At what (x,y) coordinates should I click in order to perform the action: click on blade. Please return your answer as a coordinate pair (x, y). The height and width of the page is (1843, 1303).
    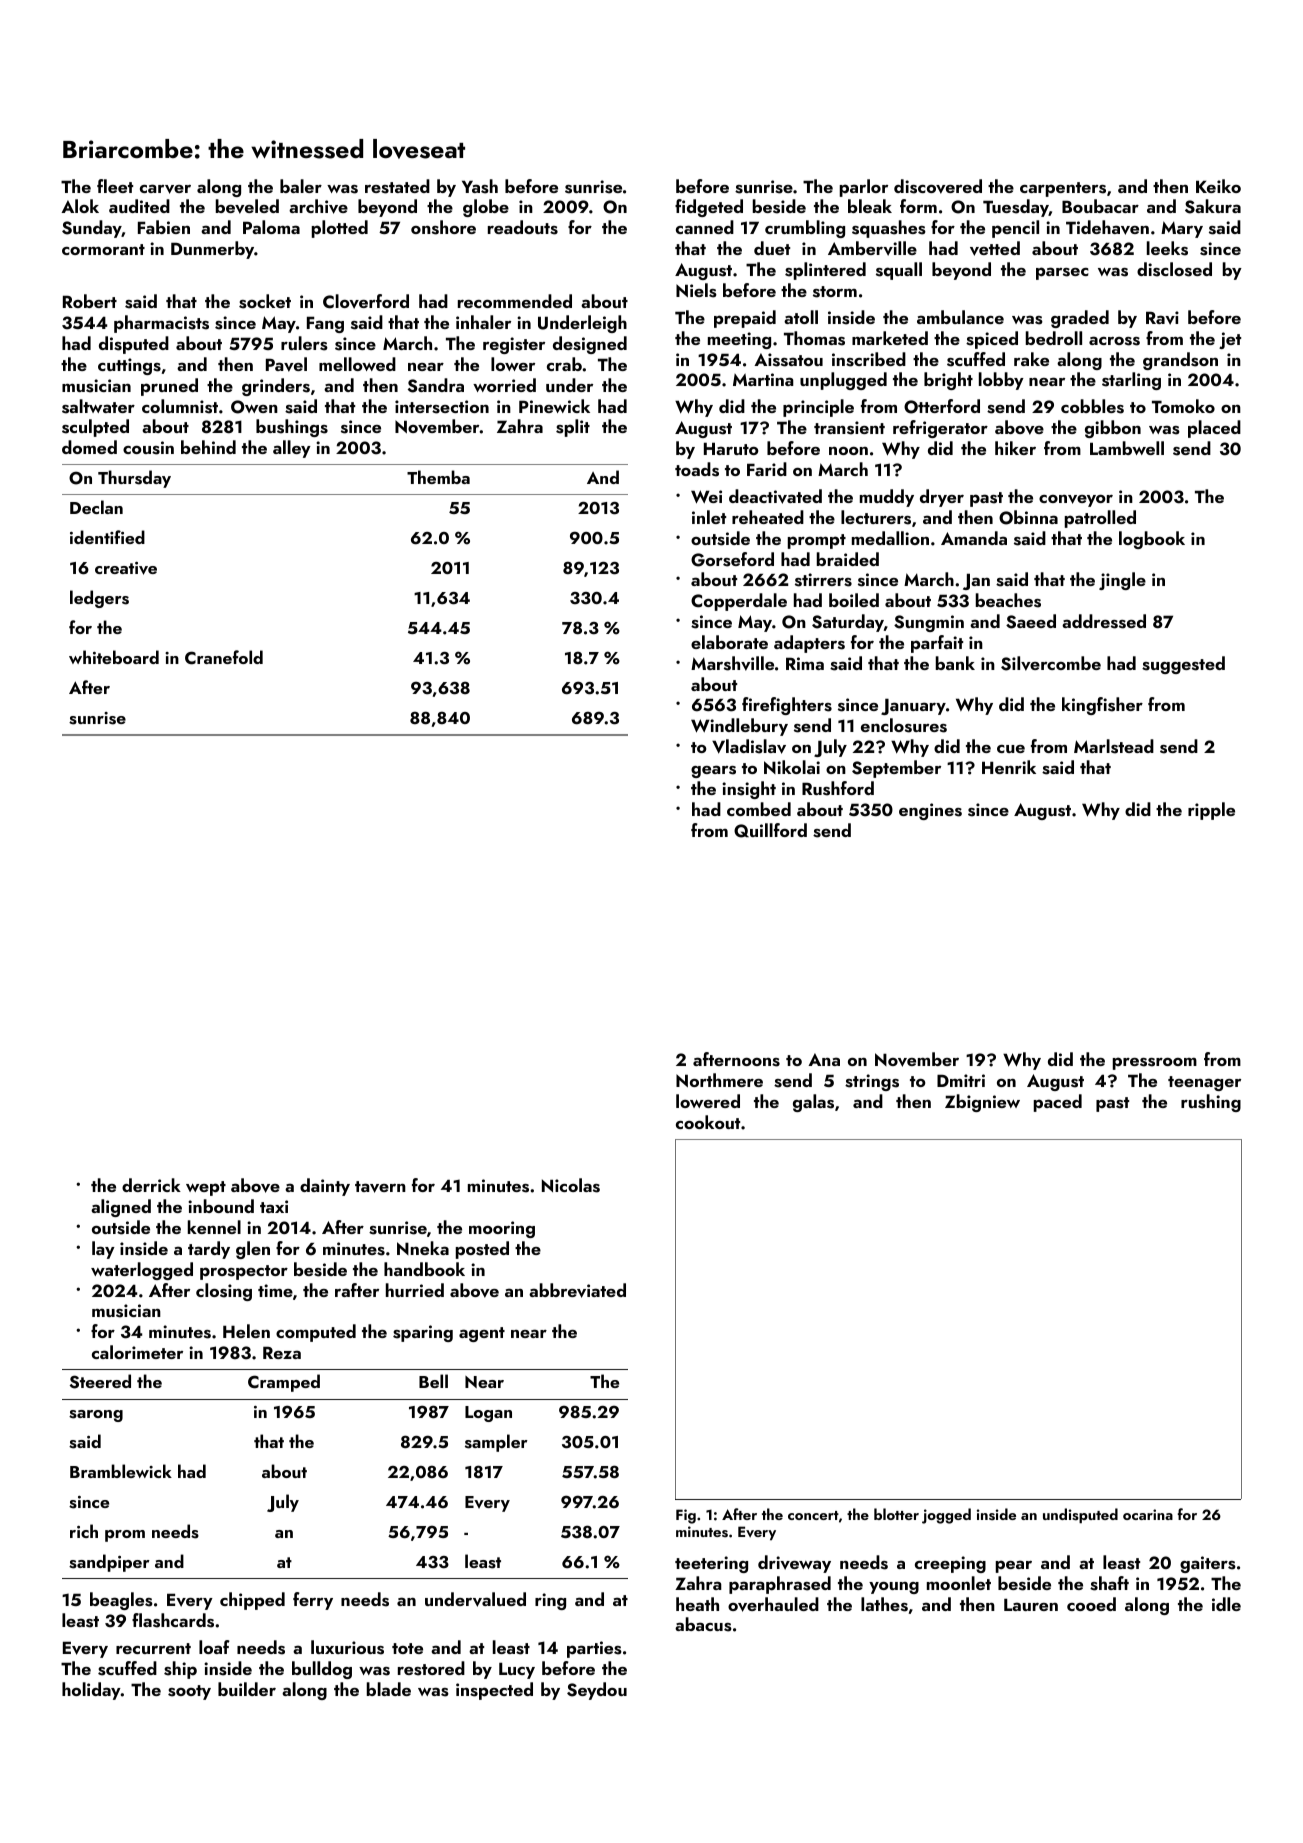
    Looking at the image, I should click on (389, 1689).
